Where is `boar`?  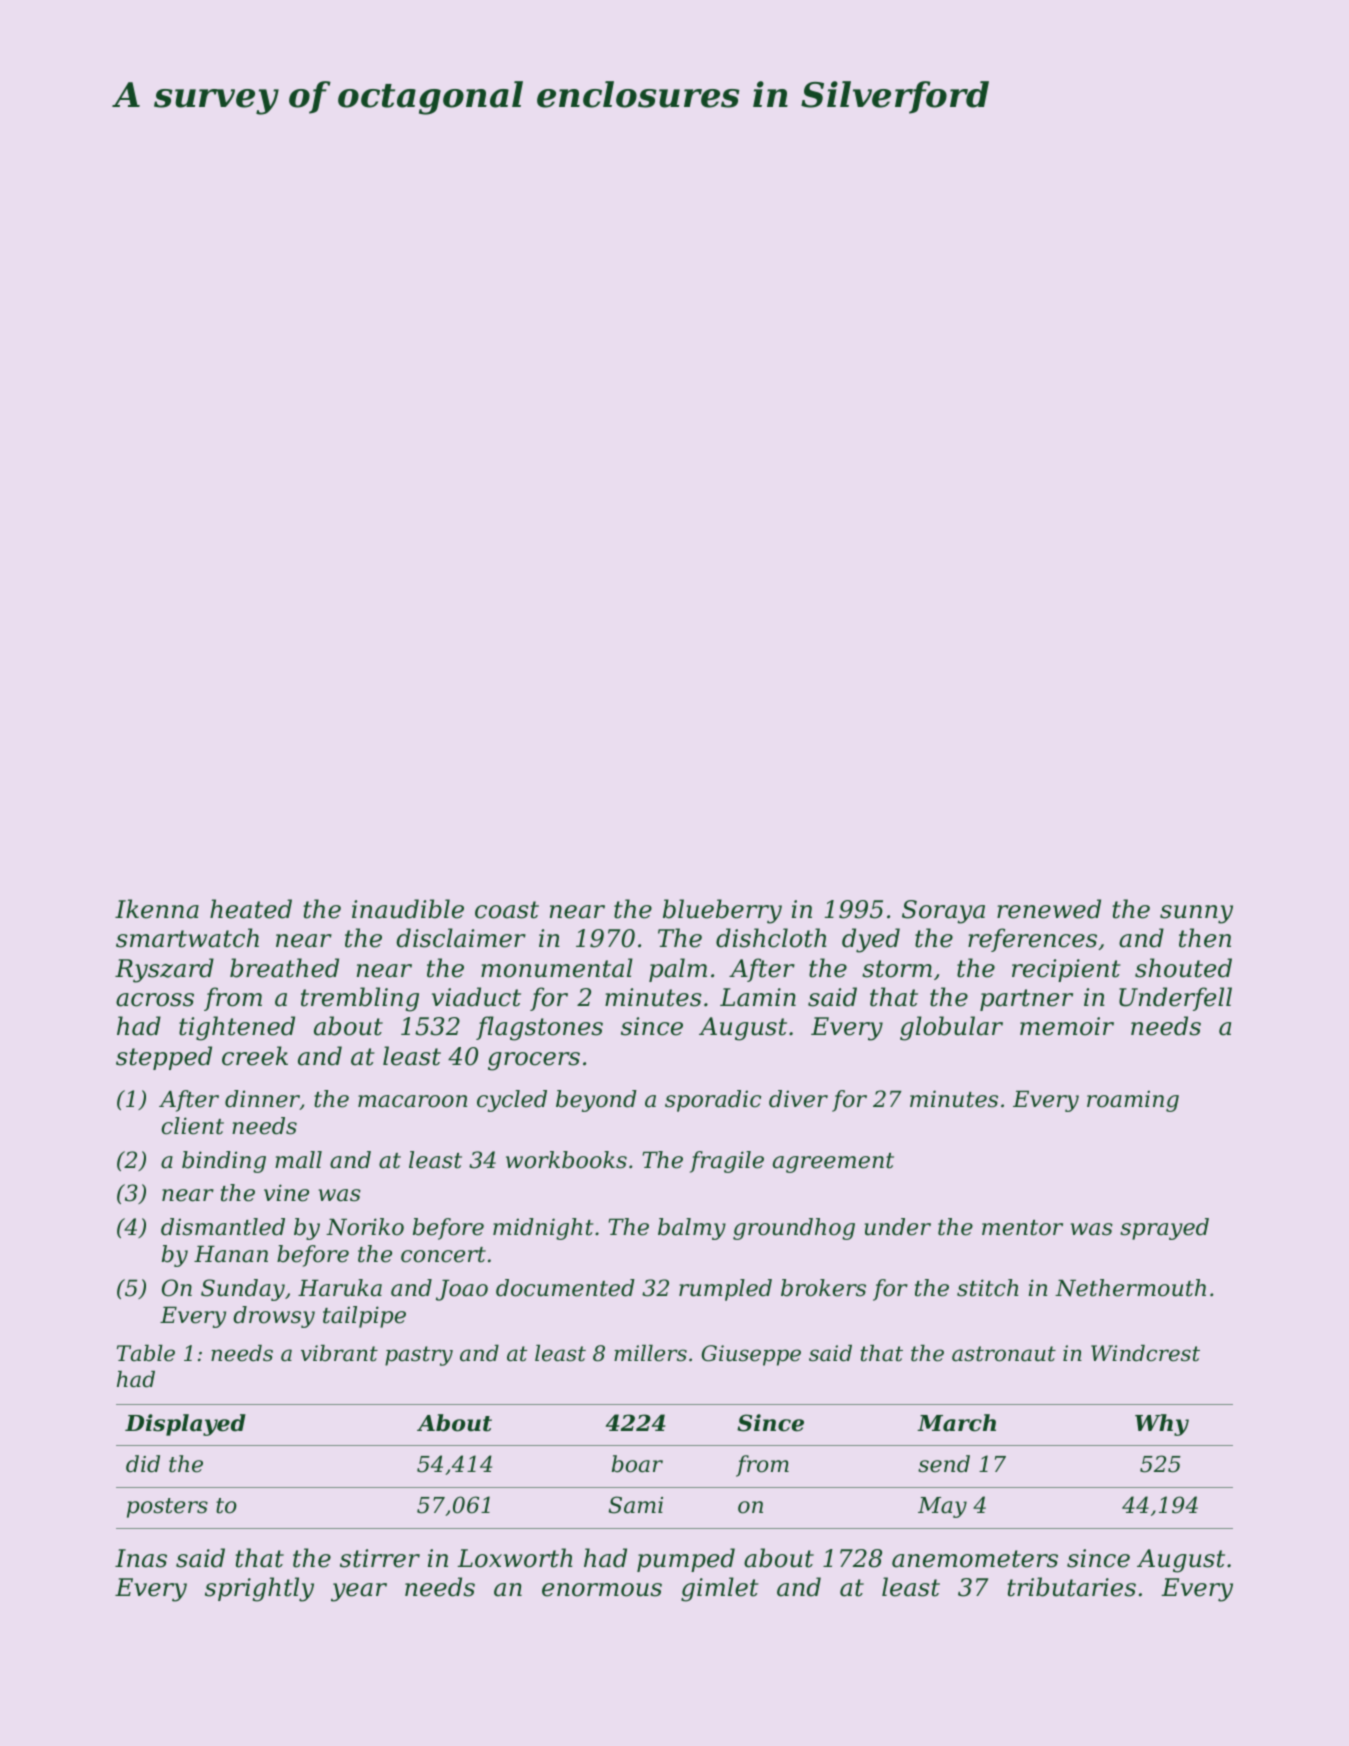
boar is located at coordinates (637, 1464).
